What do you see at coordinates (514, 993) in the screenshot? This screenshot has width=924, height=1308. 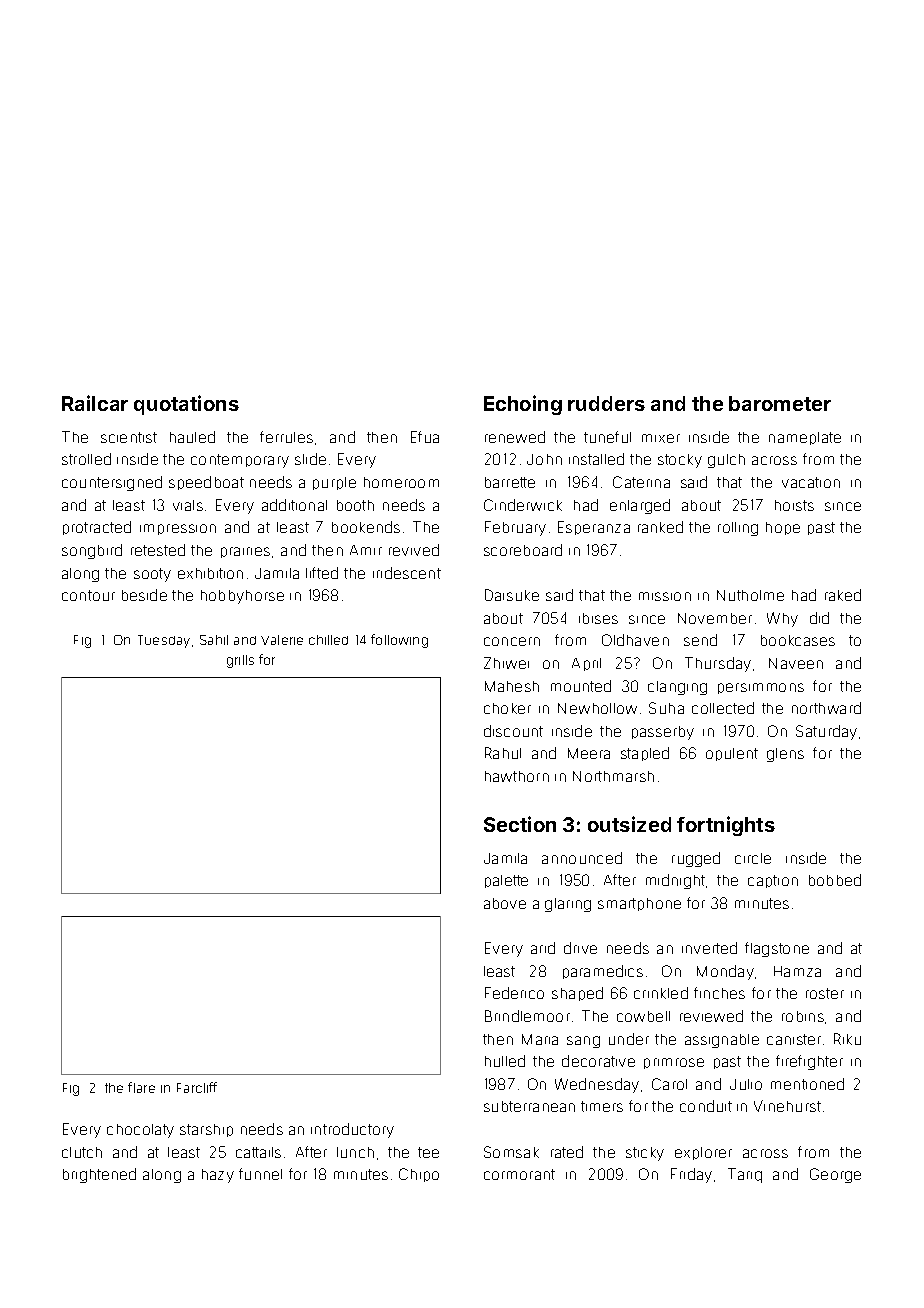 I see `Federico` at bounding box center [514, 993].
